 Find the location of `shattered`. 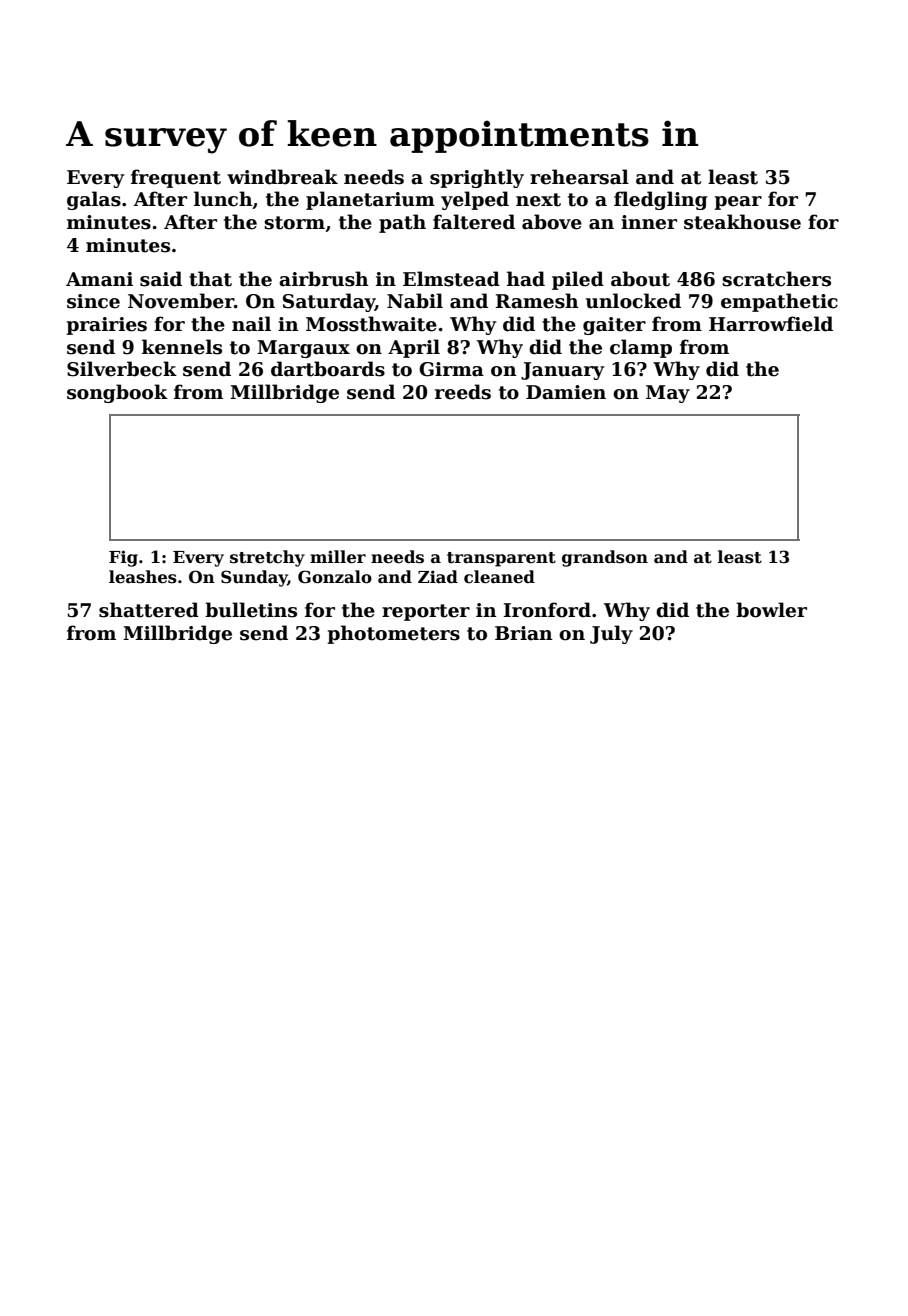

shattered is located at coordinates (149, 610).
